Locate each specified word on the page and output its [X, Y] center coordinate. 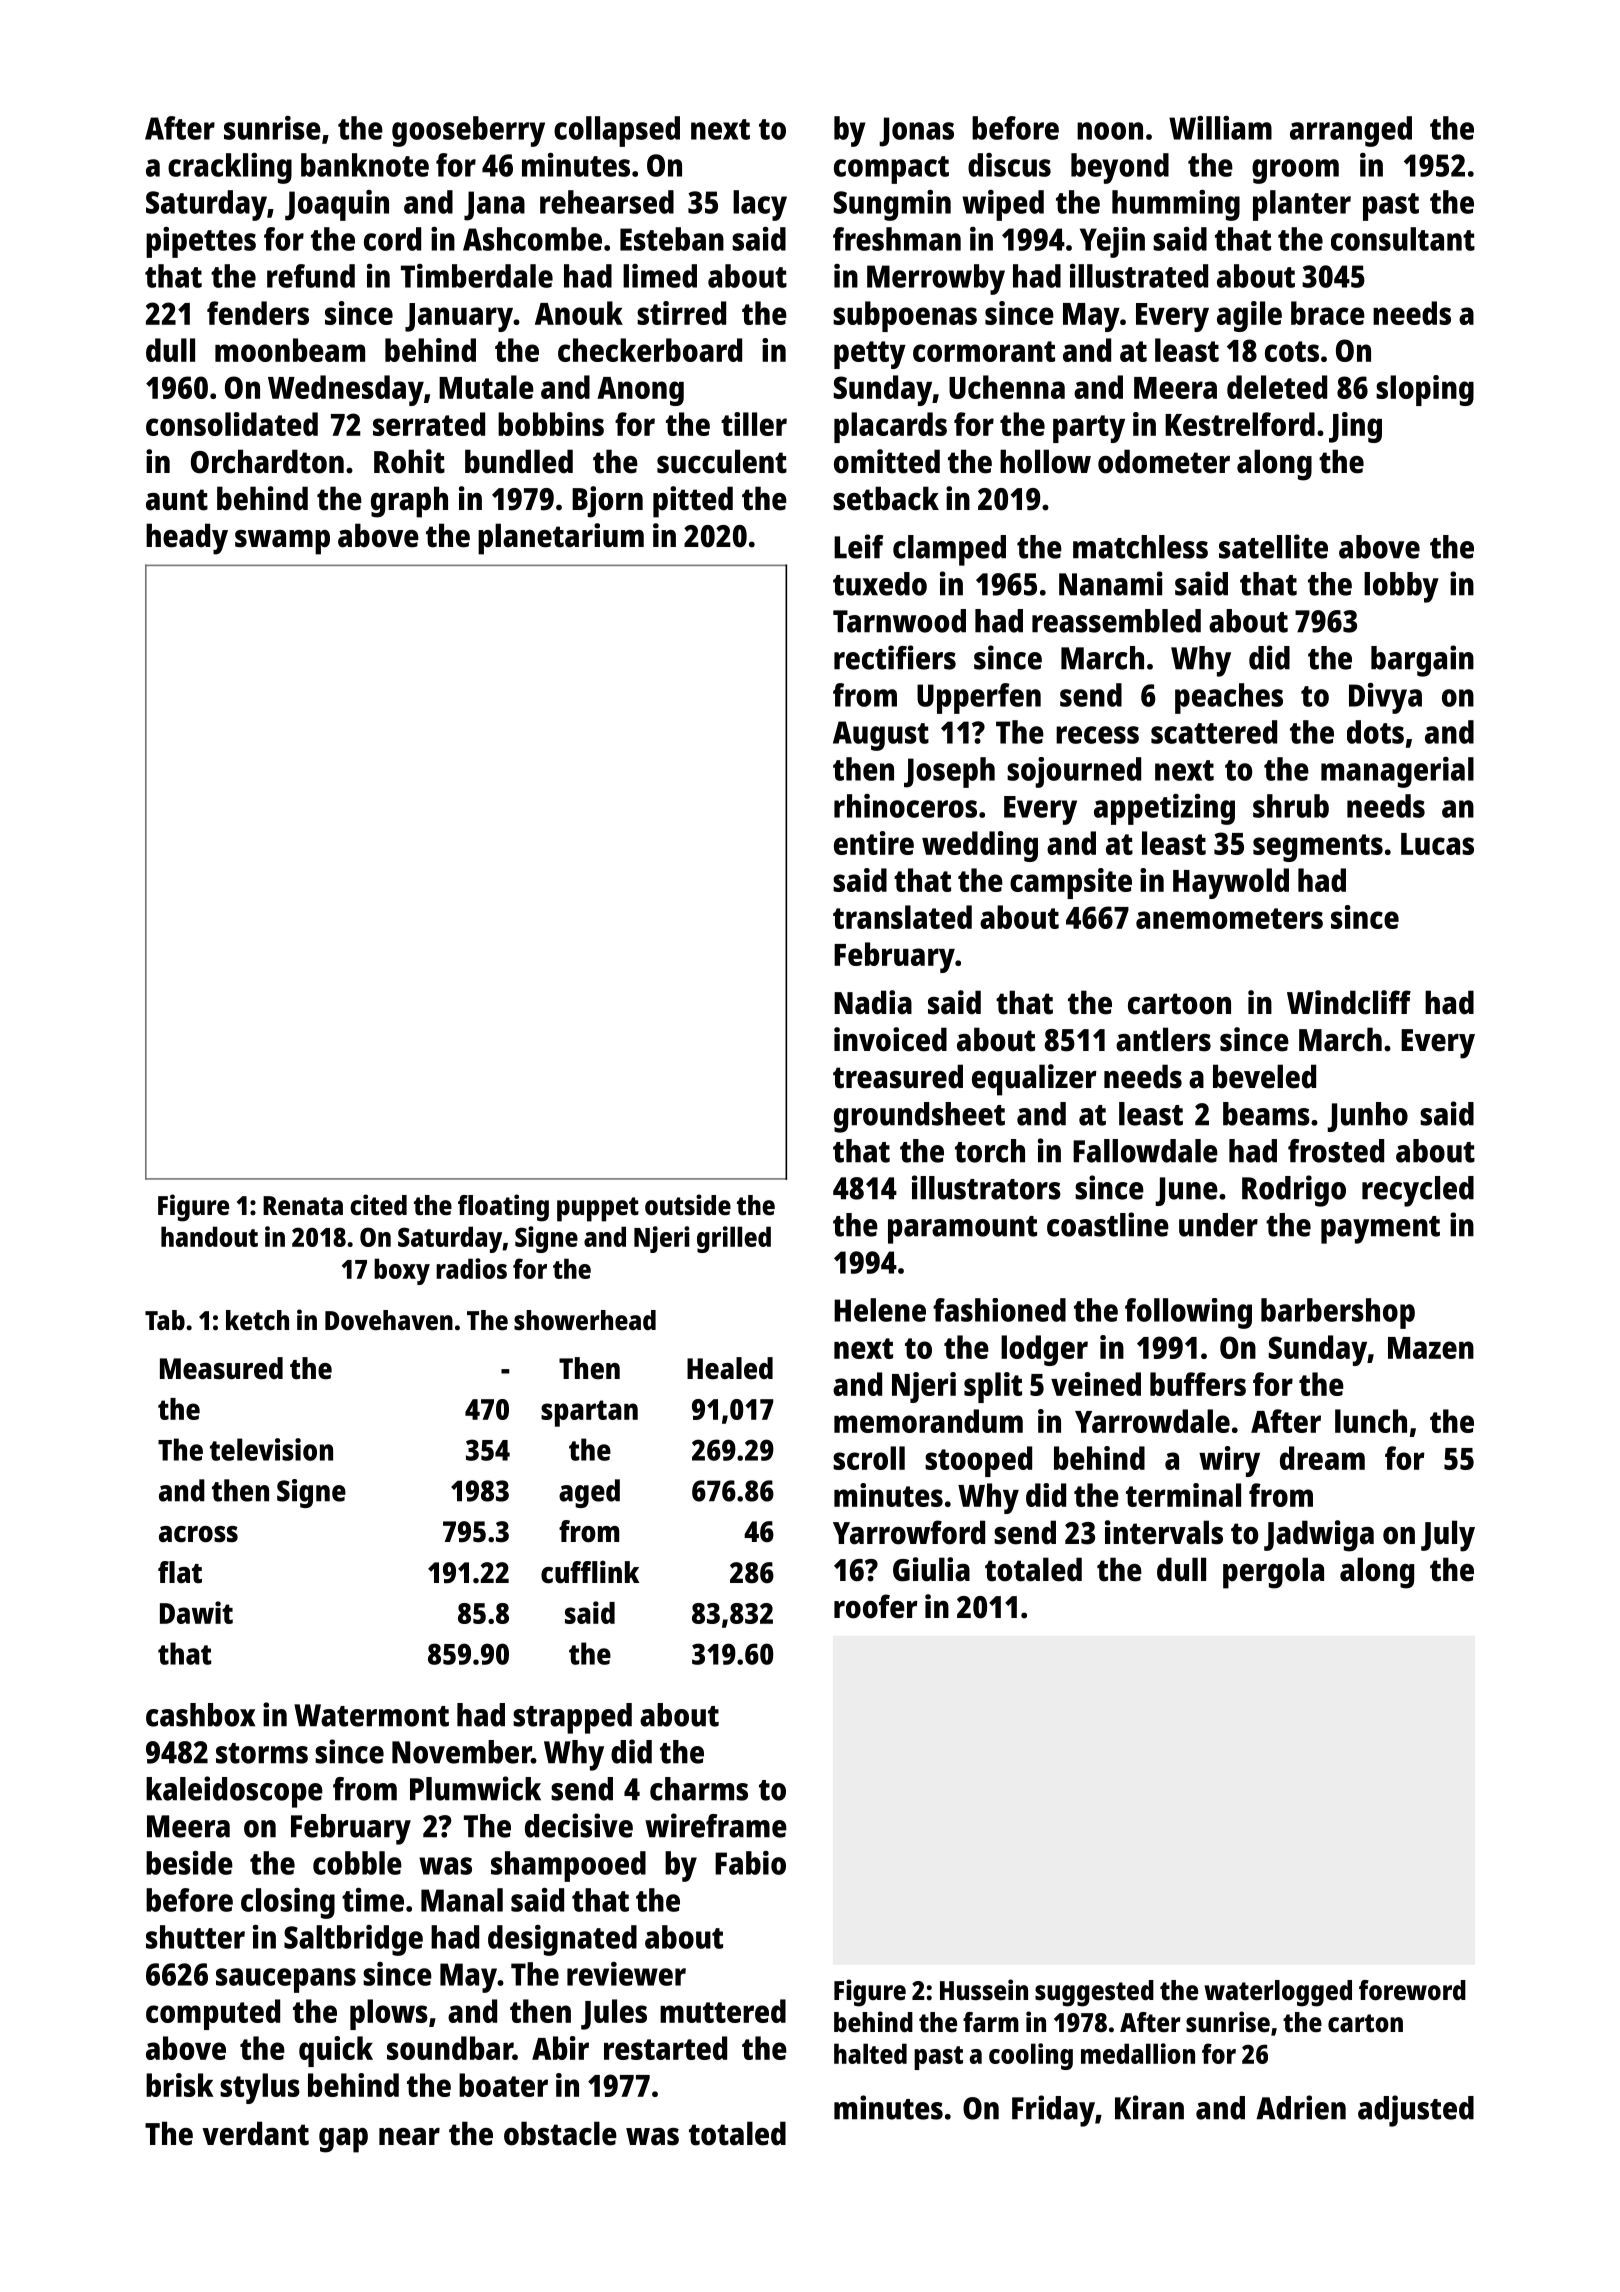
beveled [1264, 1076]
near [409, 2137]
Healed [730, 1368]
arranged [1351, 131]
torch [990, 1151]
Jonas [916, 132]
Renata [303, 1205]
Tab [165, 1320]
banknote [365, 165]
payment [1380, 1230]
